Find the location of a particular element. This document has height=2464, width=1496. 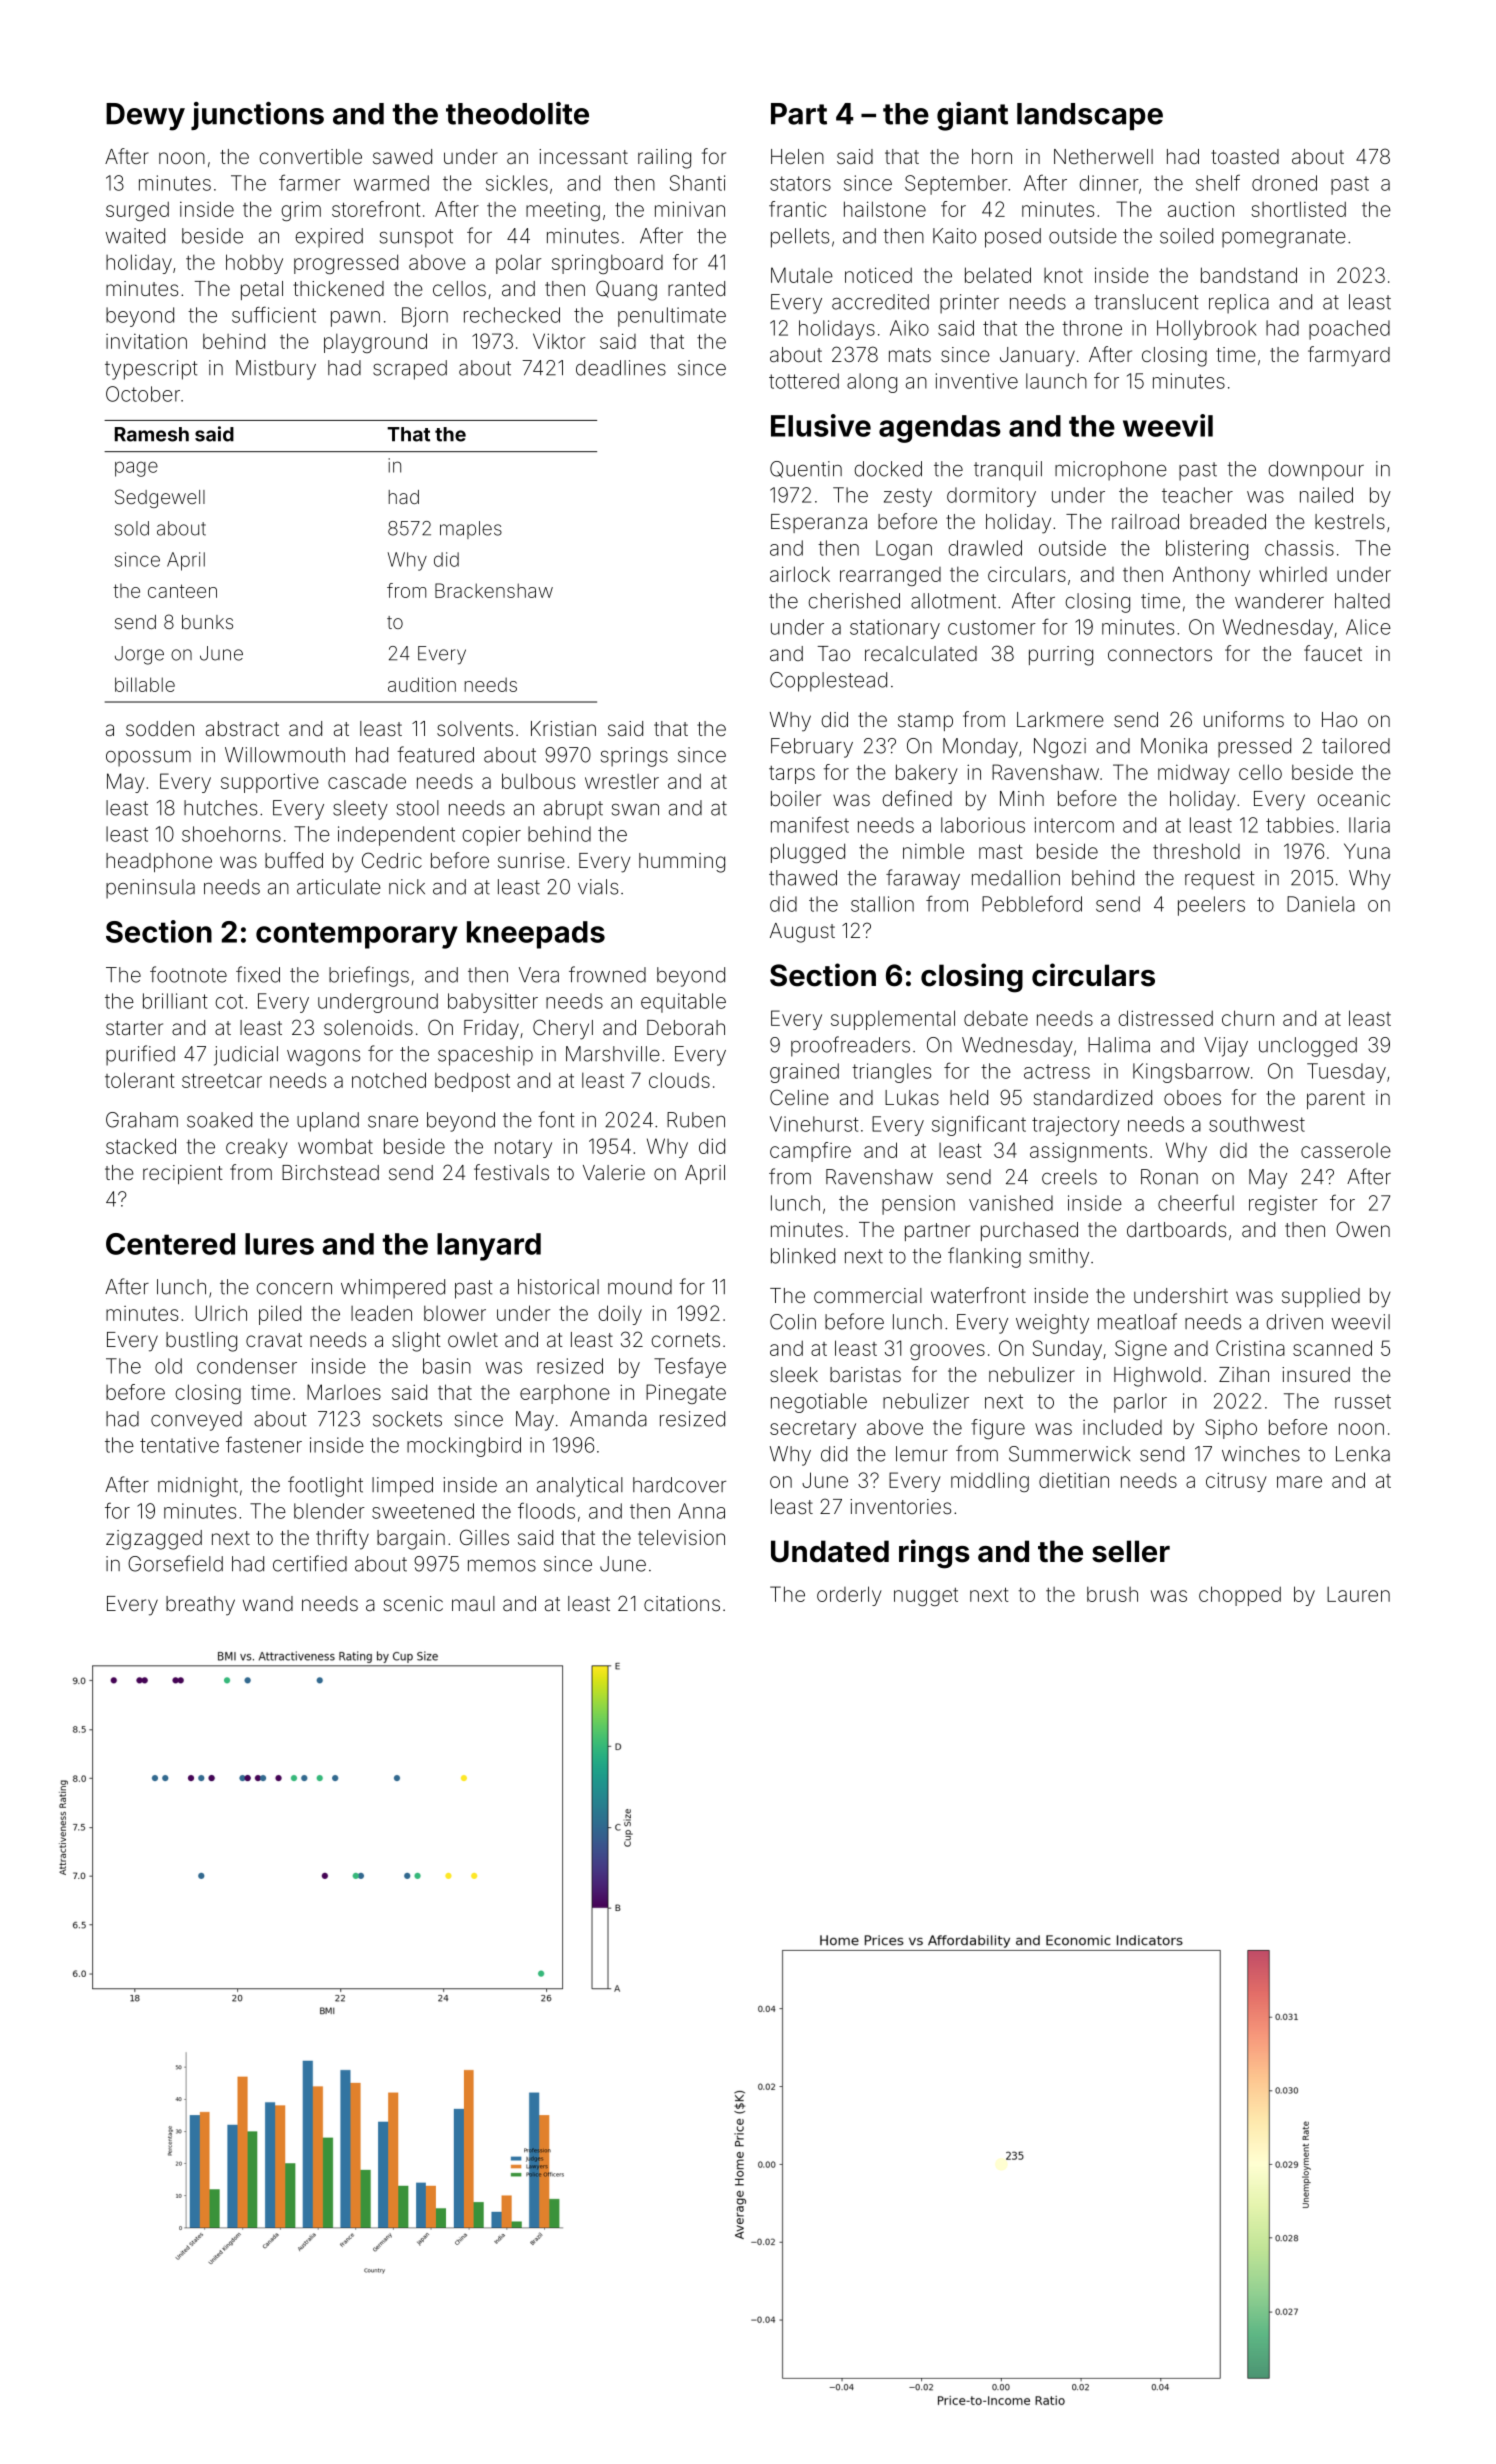

bustling is located at coordinates (201, 1342).
